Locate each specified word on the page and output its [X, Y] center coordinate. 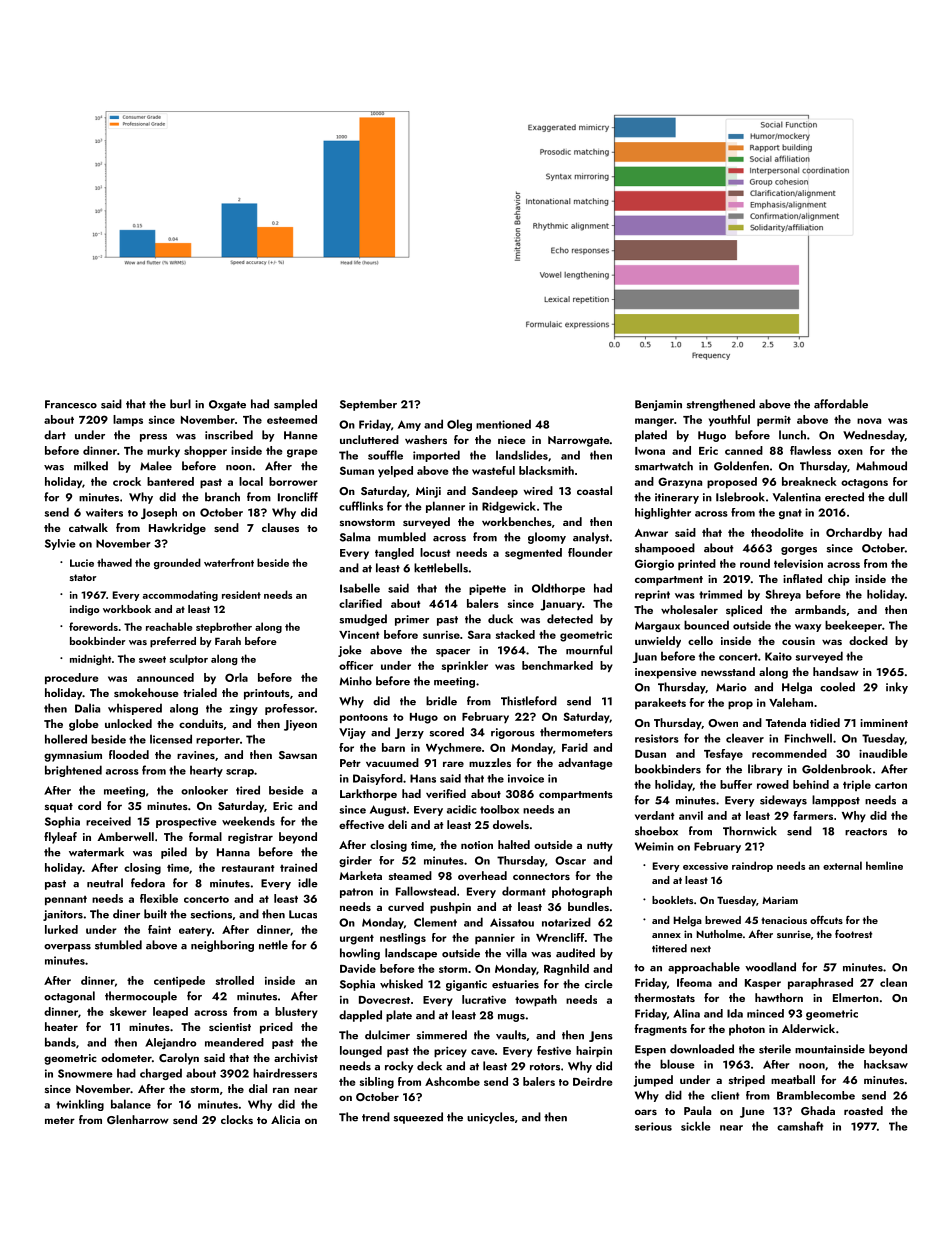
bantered [170, 481]
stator [83, 577]
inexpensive [665, 673]
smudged [363, 620]
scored [446, 732]
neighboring [222, 946]
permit [774, 420]
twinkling [80, 1105]
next [701, 949]
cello [700, 640]
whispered [135, 709]
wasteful [493, 470]
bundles [588, 906]
